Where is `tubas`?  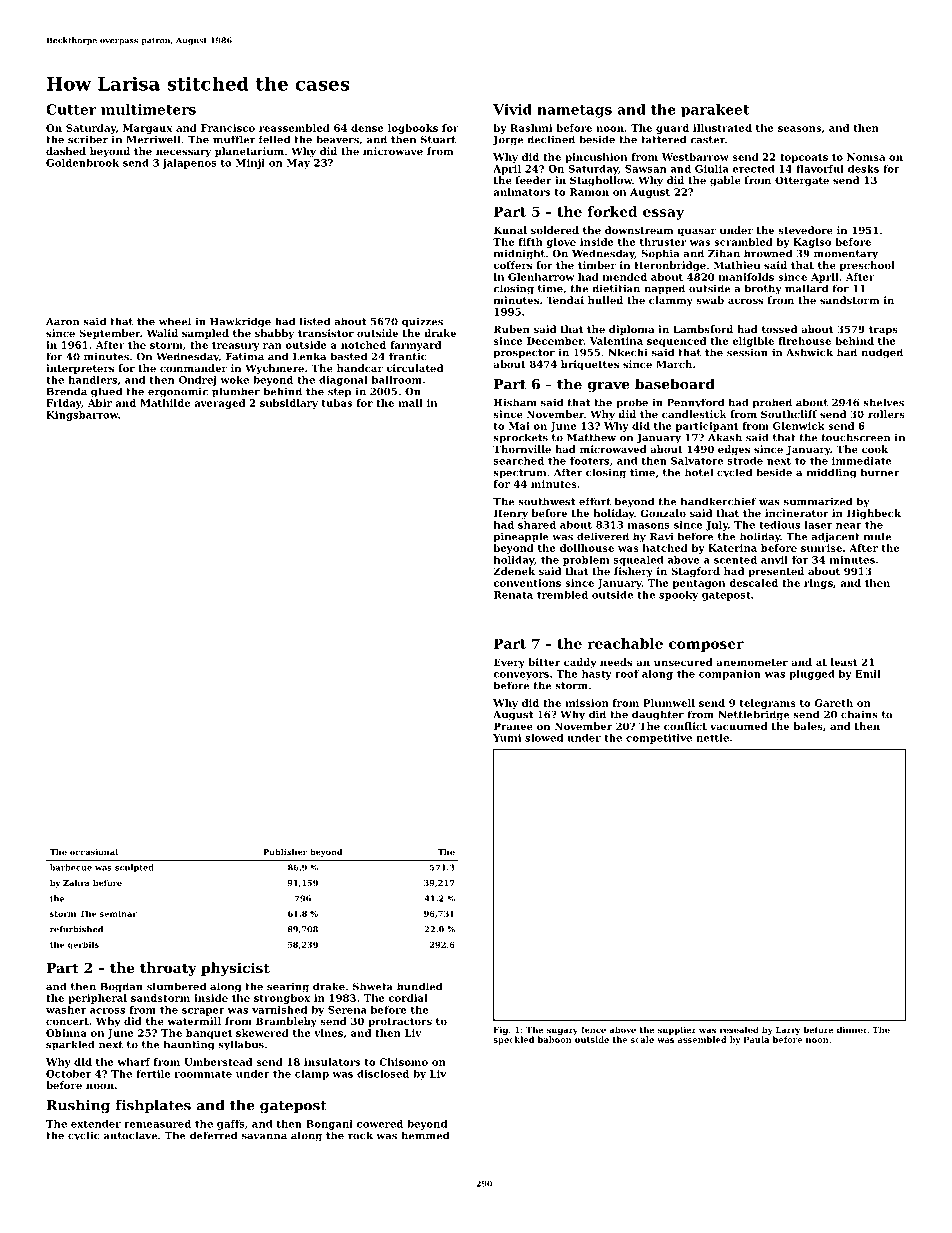
tubas is located at coordinates (336, 403).
